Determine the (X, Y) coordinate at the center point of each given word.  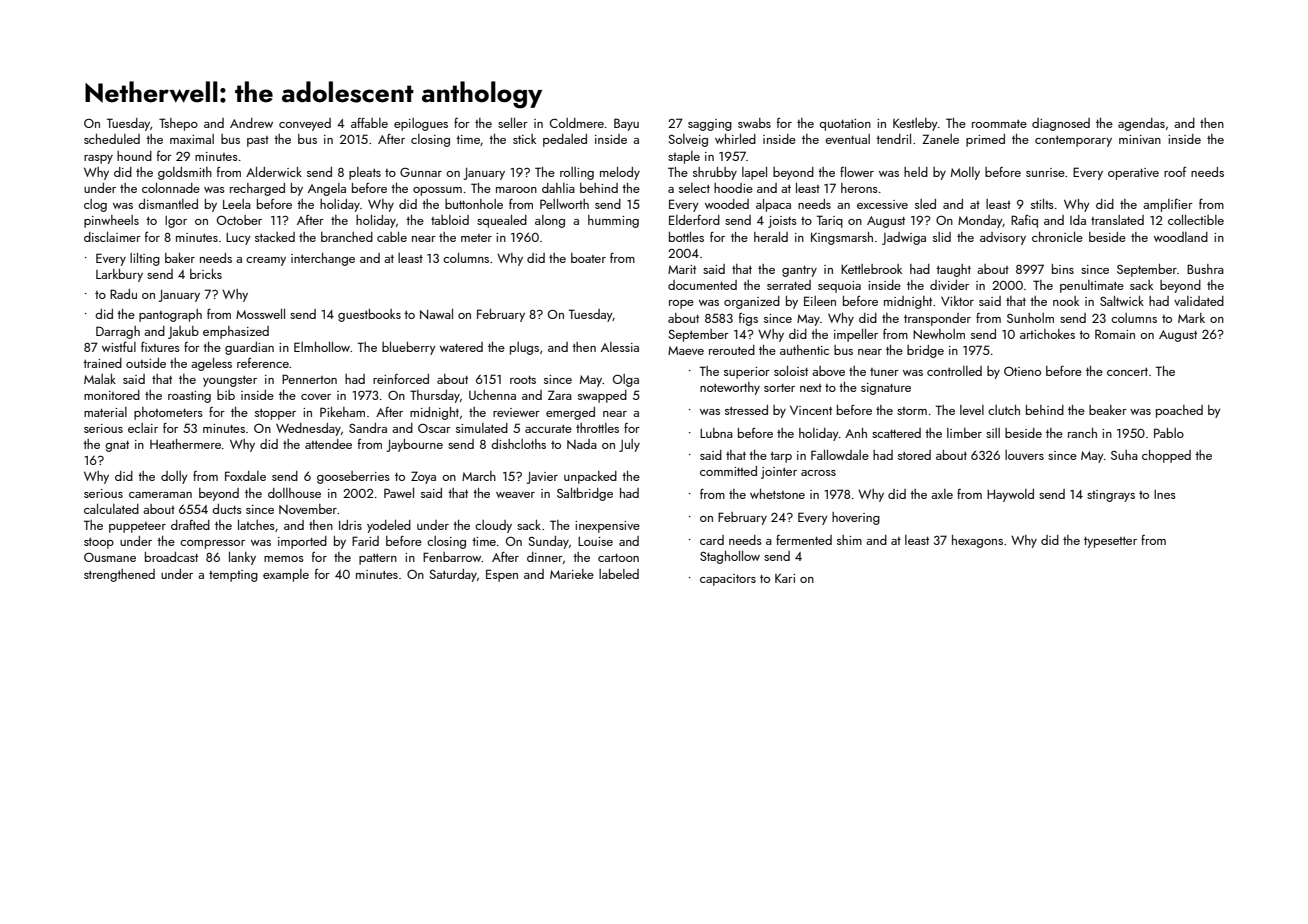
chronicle (1057, 237)
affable (369, 122)
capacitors (728, 580)
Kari (785, 578)
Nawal (436, 314)
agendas (1141, 124)
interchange (323, 259)
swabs (754, 123)
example (286, 575)
